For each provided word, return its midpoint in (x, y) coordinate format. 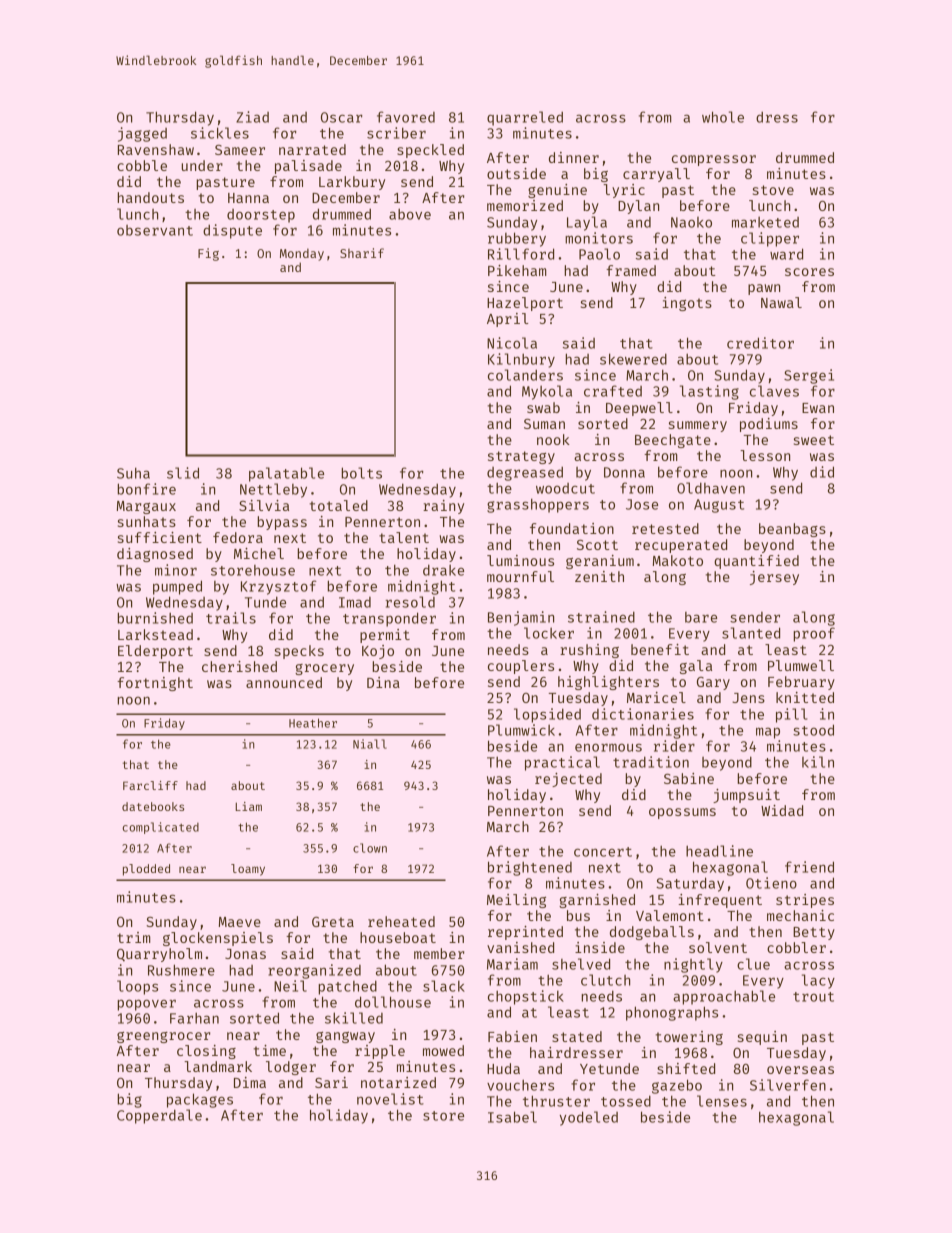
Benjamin (521, 618)
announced (284, 682)
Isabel (512, 1117)
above (410, 214)
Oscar (342, 117)
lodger (291, 1068)
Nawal (781, 302)
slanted (751, 633)
